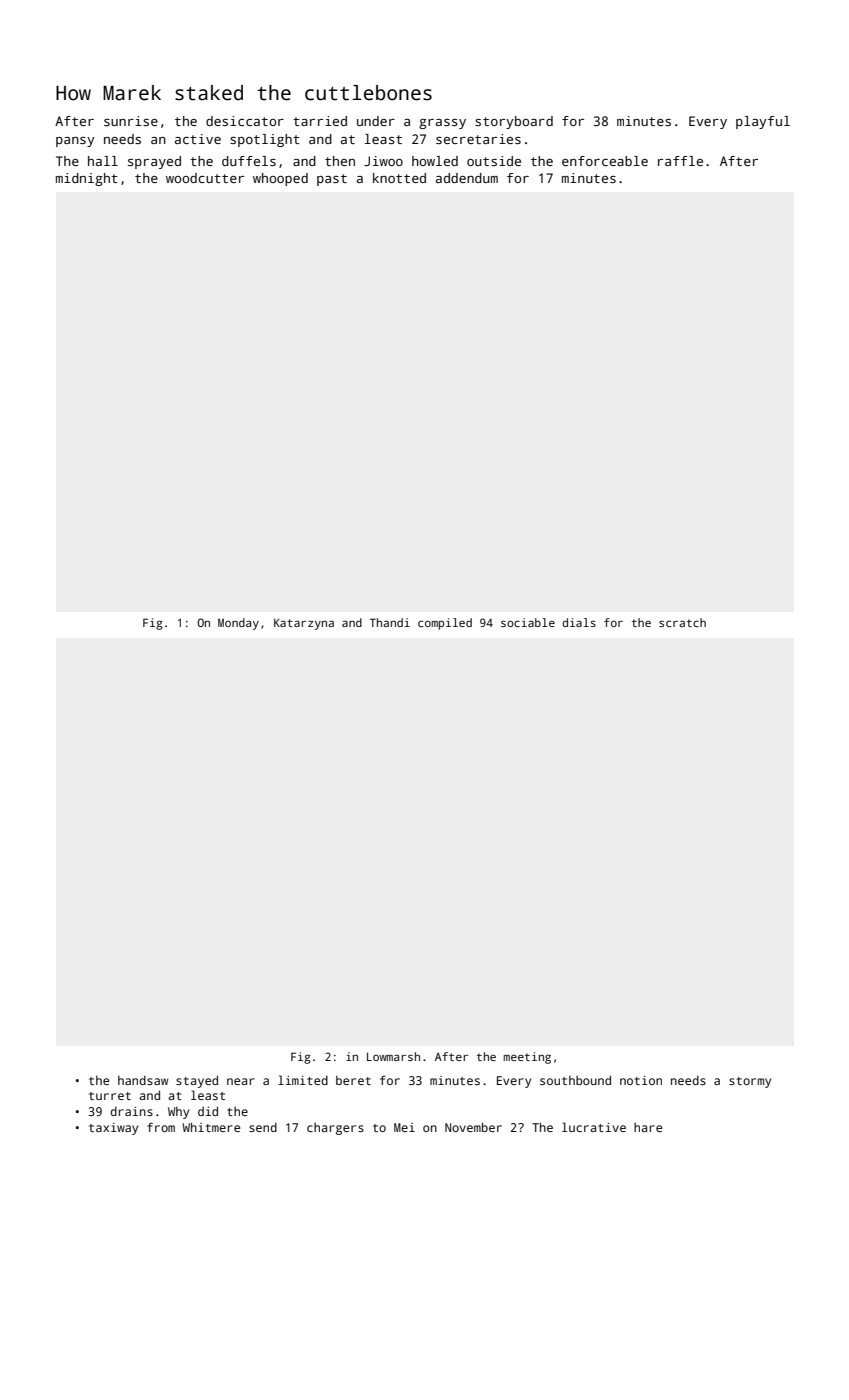  I want to click on Mei, so click(404, 1127).
